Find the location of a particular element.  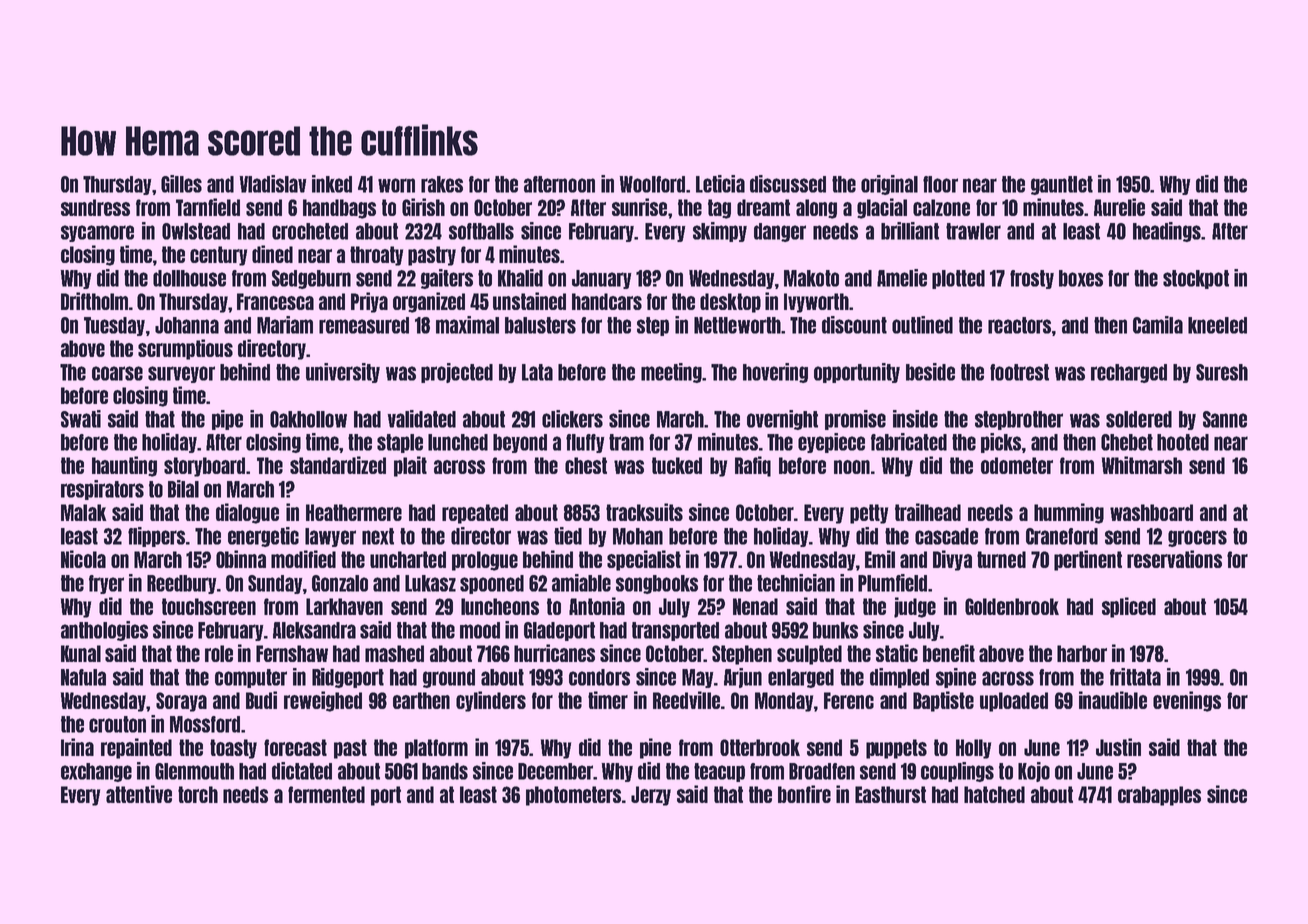

spliced is located at coordinates (1129, 607).
